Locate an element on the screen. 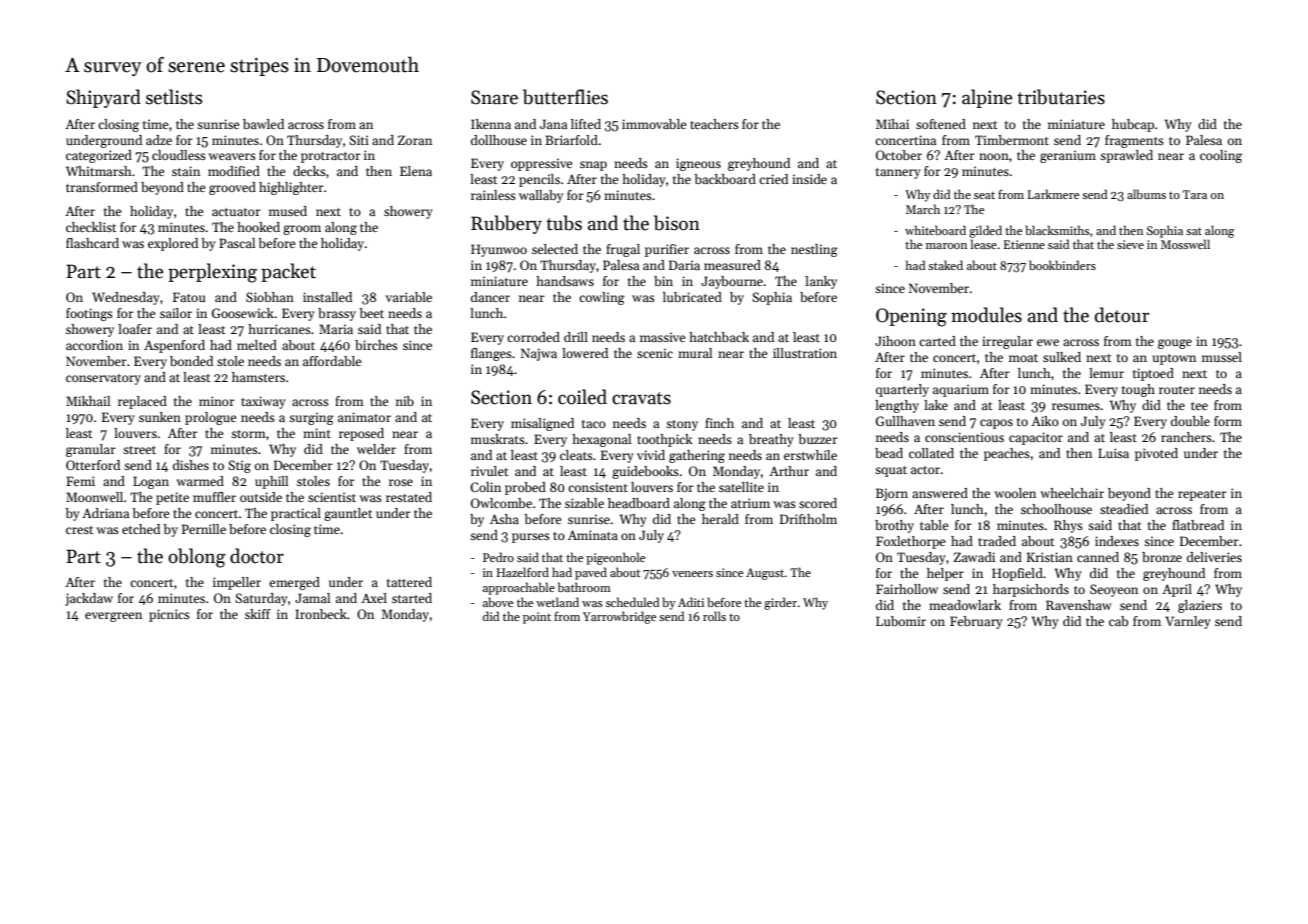 The width and height of the screenshot is (1308, 924). butterflies is located at coordinates (565, 97).
